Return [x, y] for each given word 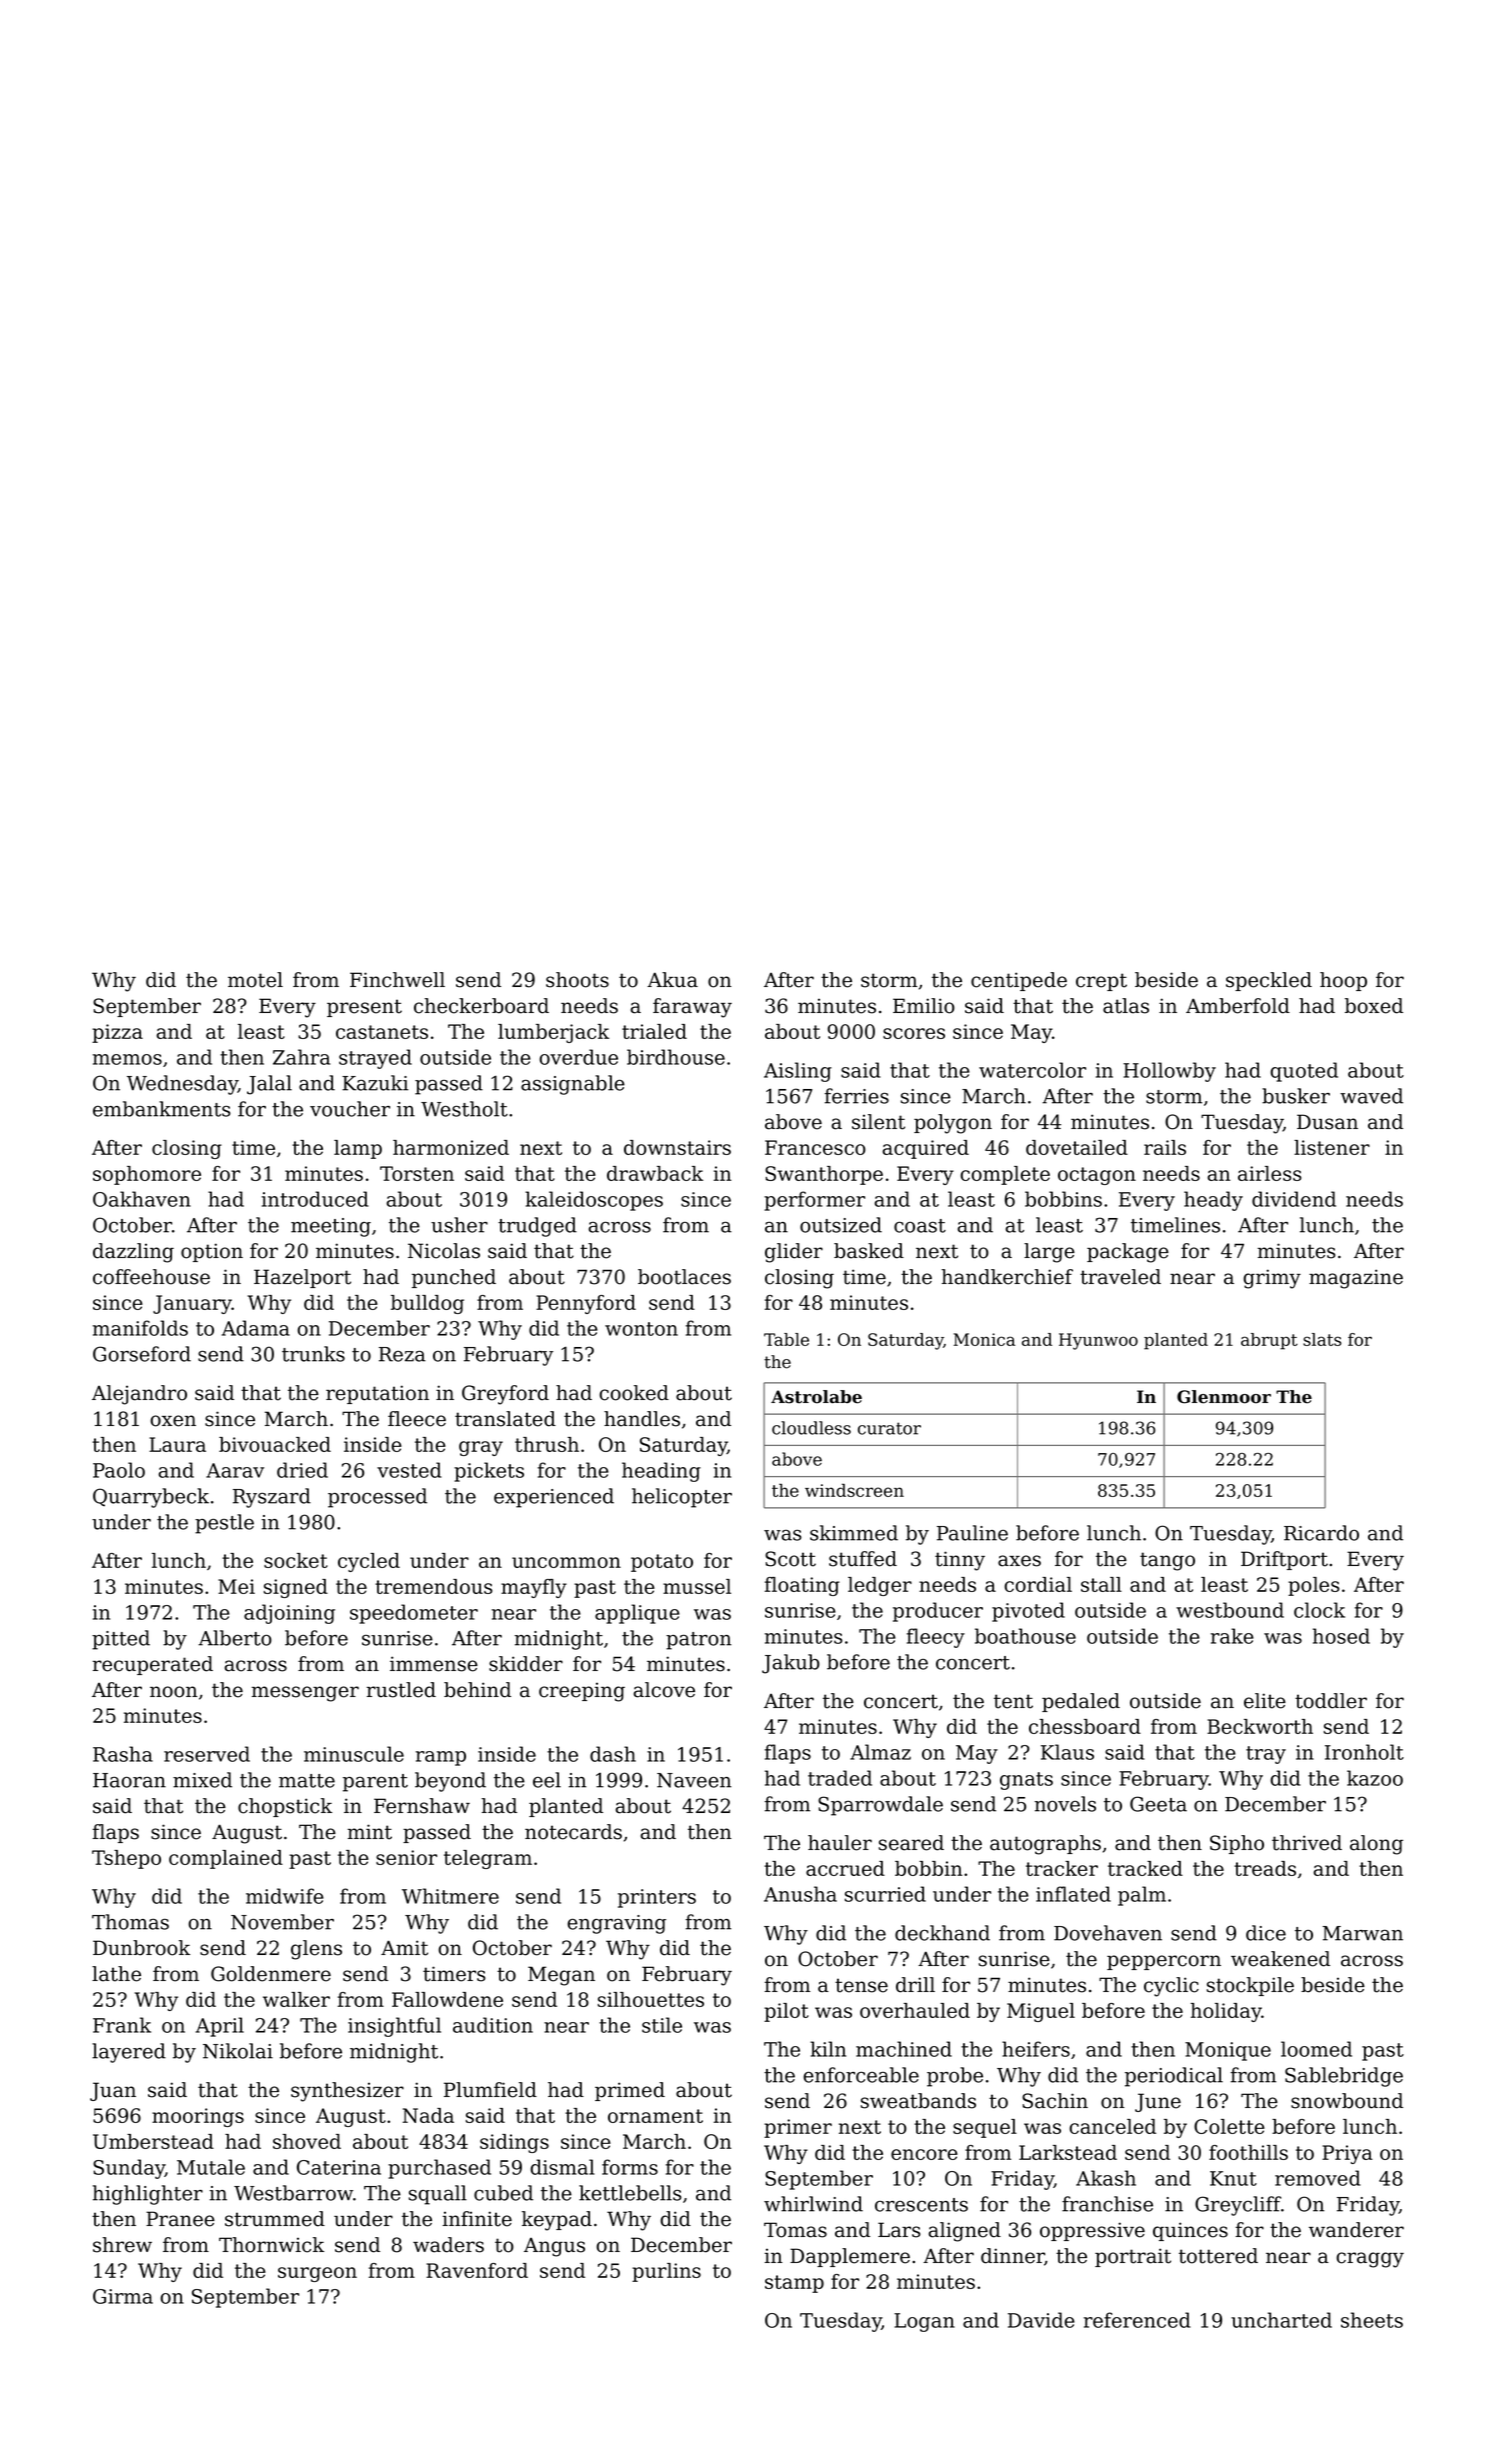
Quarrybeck [151, 1498]
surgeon [317, 2274]
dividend [1294, 1199]
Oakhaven [142, 1199]
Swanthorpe [824, 1175]
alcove [664, 1690]
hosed [1341, 1636]
